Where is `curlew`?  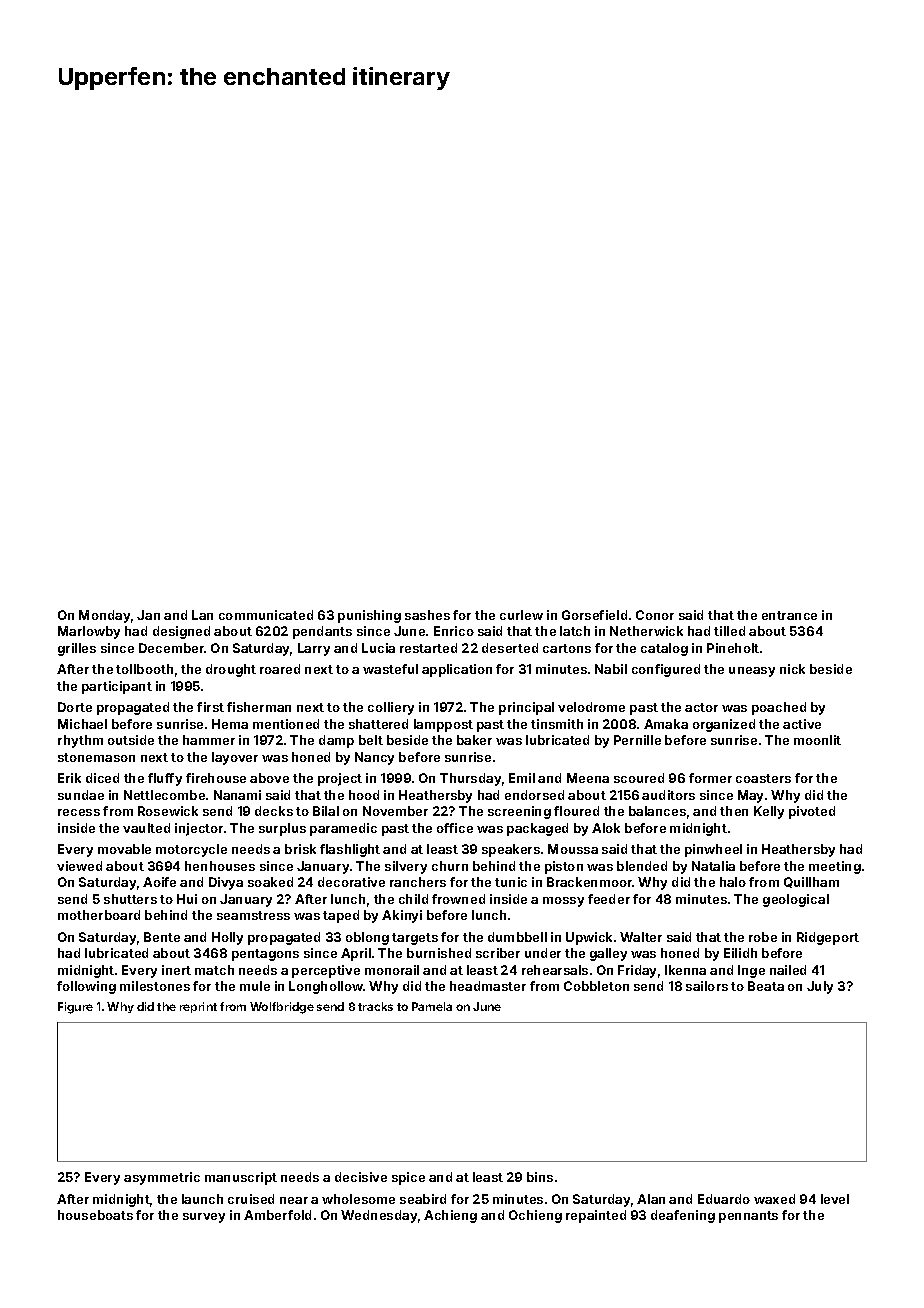
curlew is located at coordinates (521, 615).
